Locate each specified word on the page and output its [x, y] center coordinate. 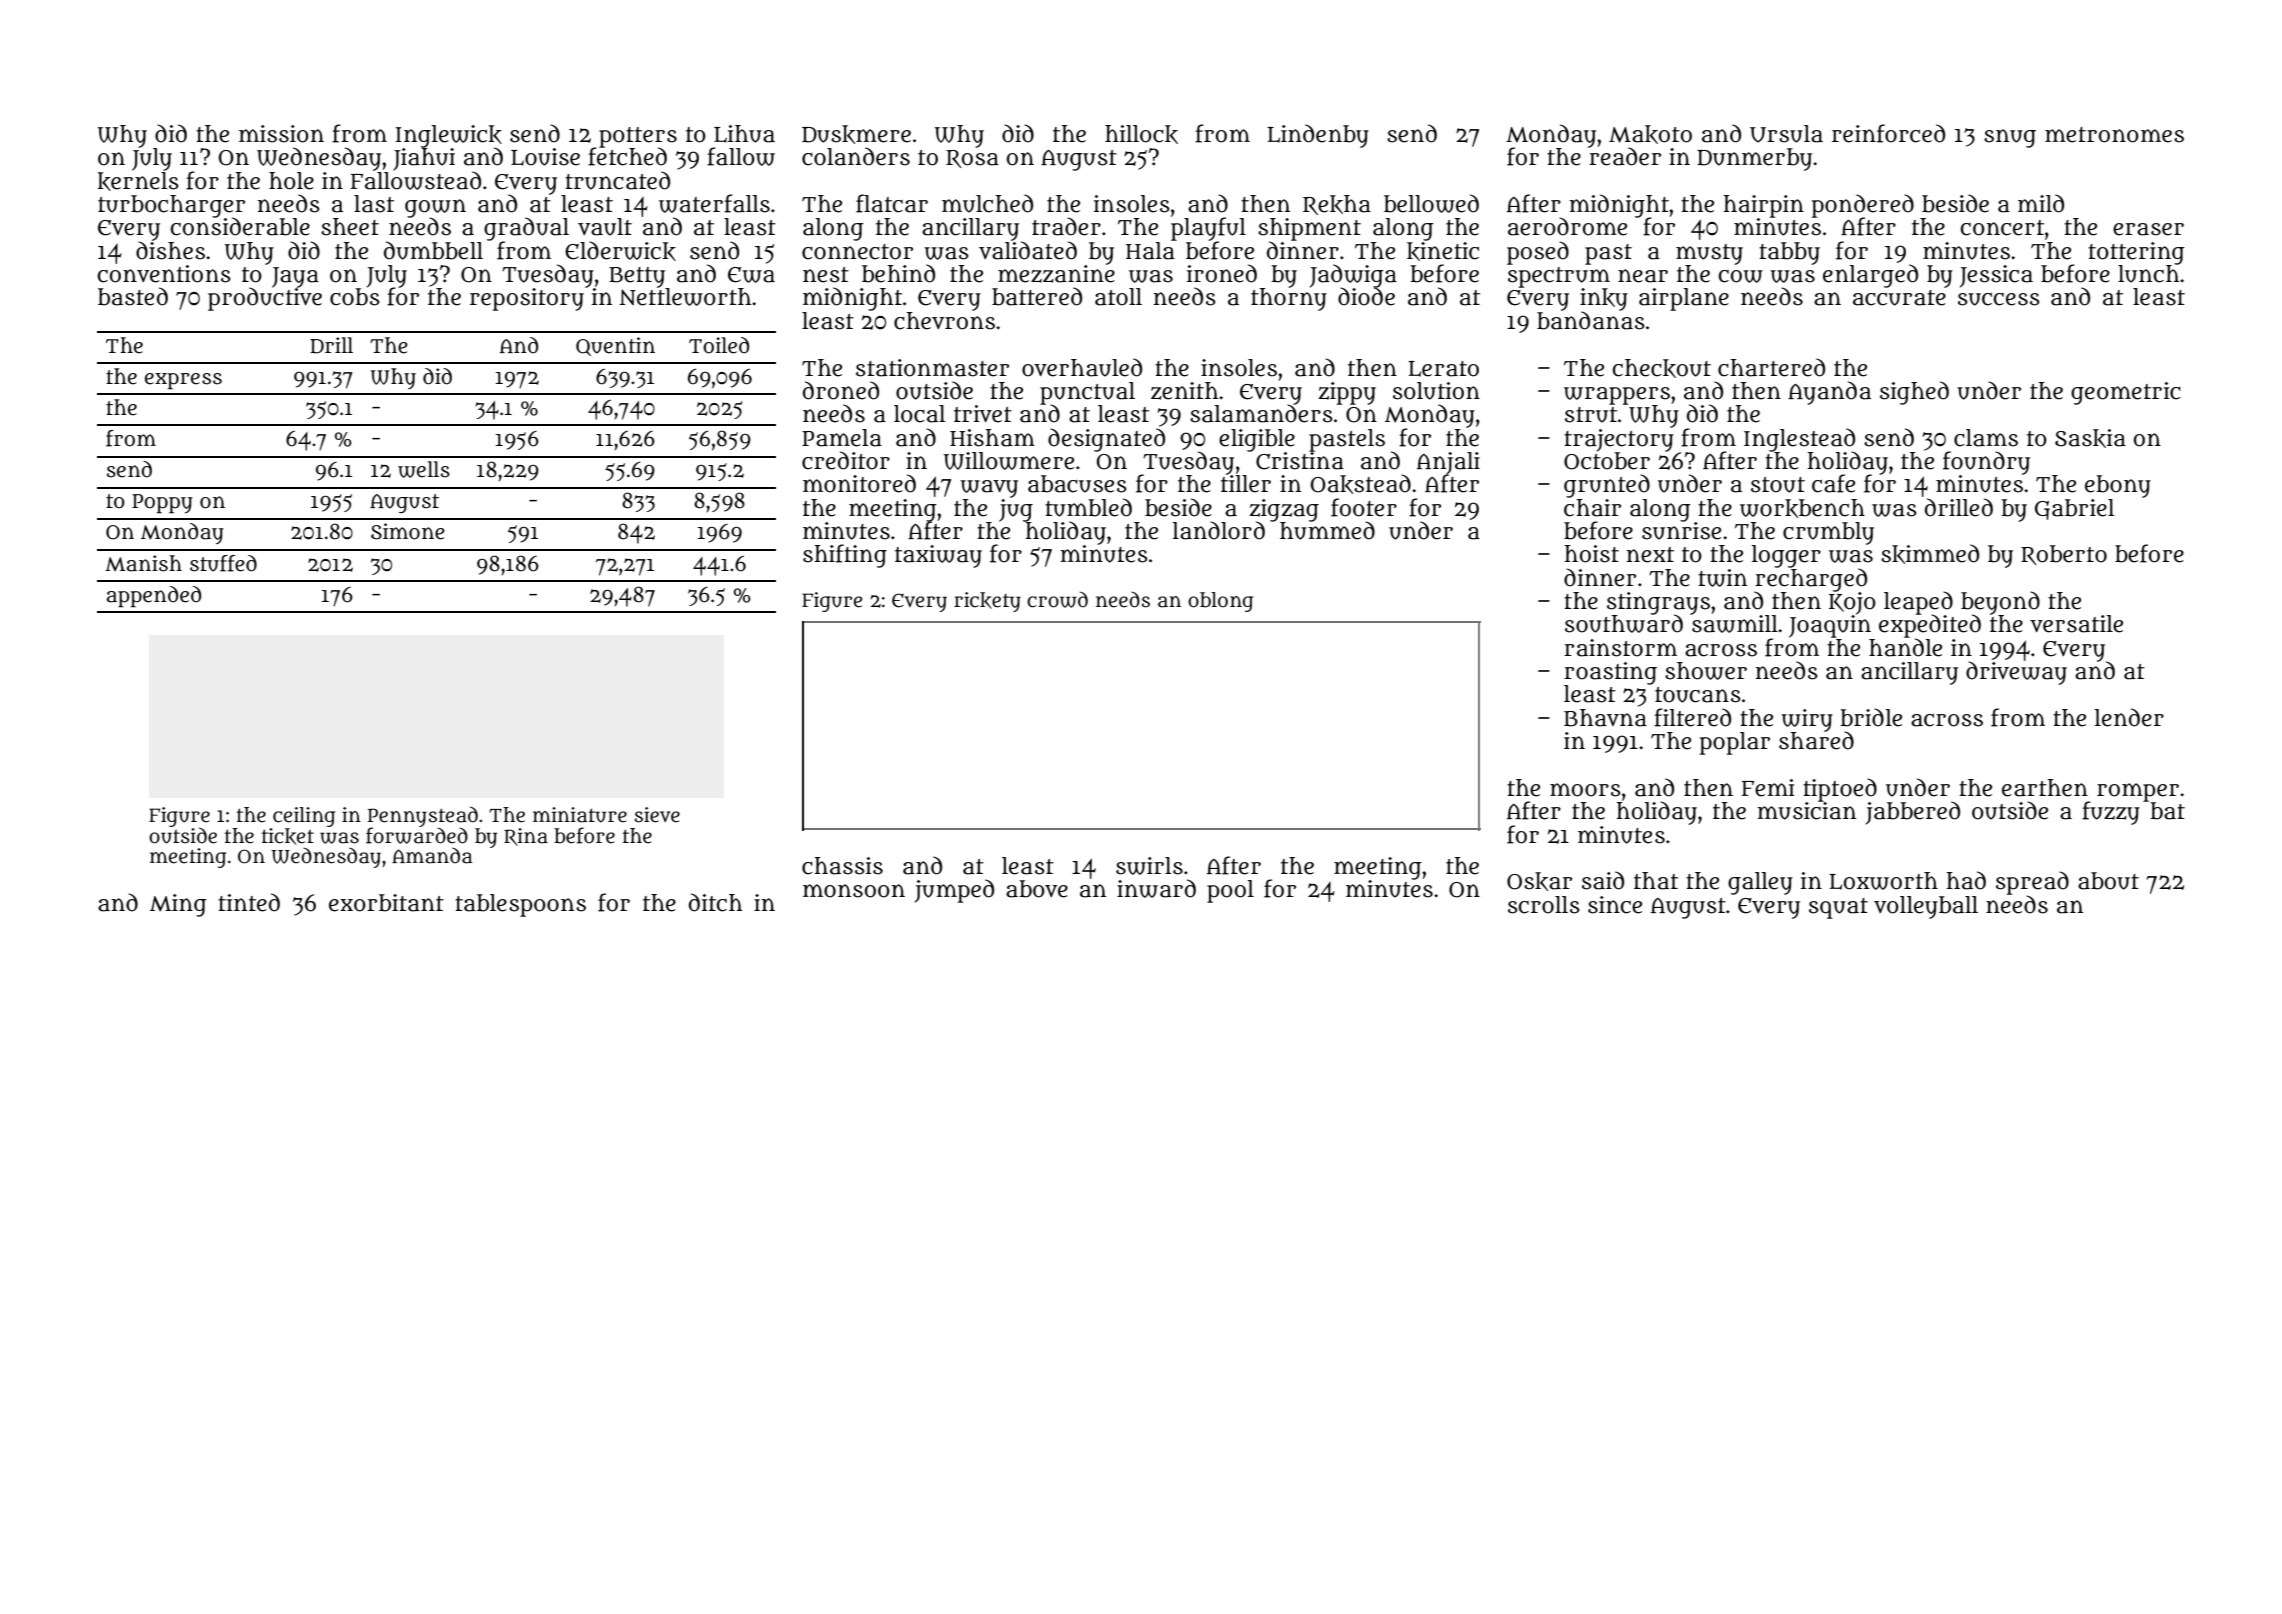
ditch [715, 902]
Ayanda [1829, 393]
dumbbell [433, 250]
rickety [987, 602]
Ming [178, 905]
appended [154, 596]
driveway [2016, 673]
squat [1838, 908]
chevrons [944, 321]
